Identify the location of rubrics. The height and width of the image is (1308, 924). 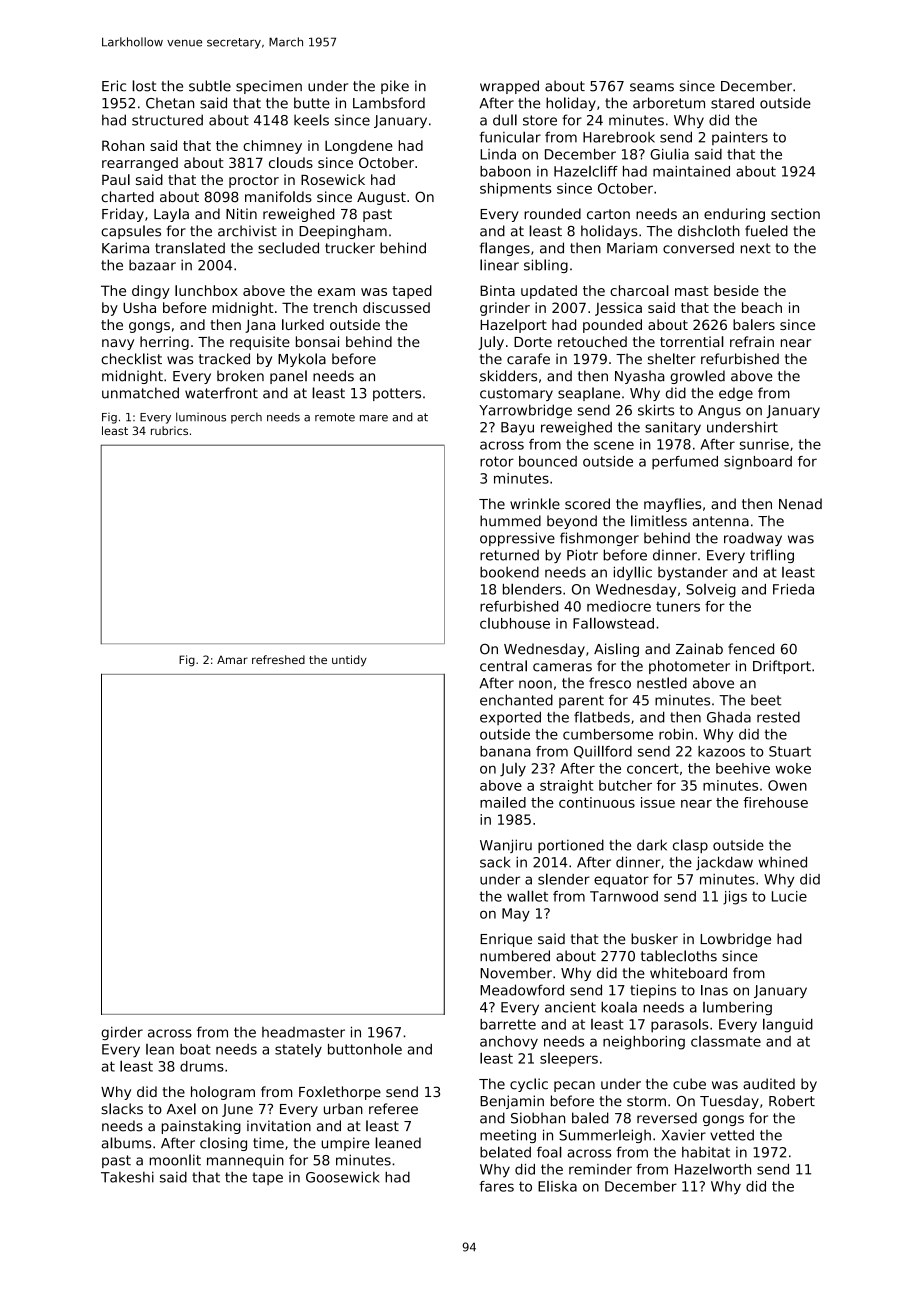
(169, 430).
